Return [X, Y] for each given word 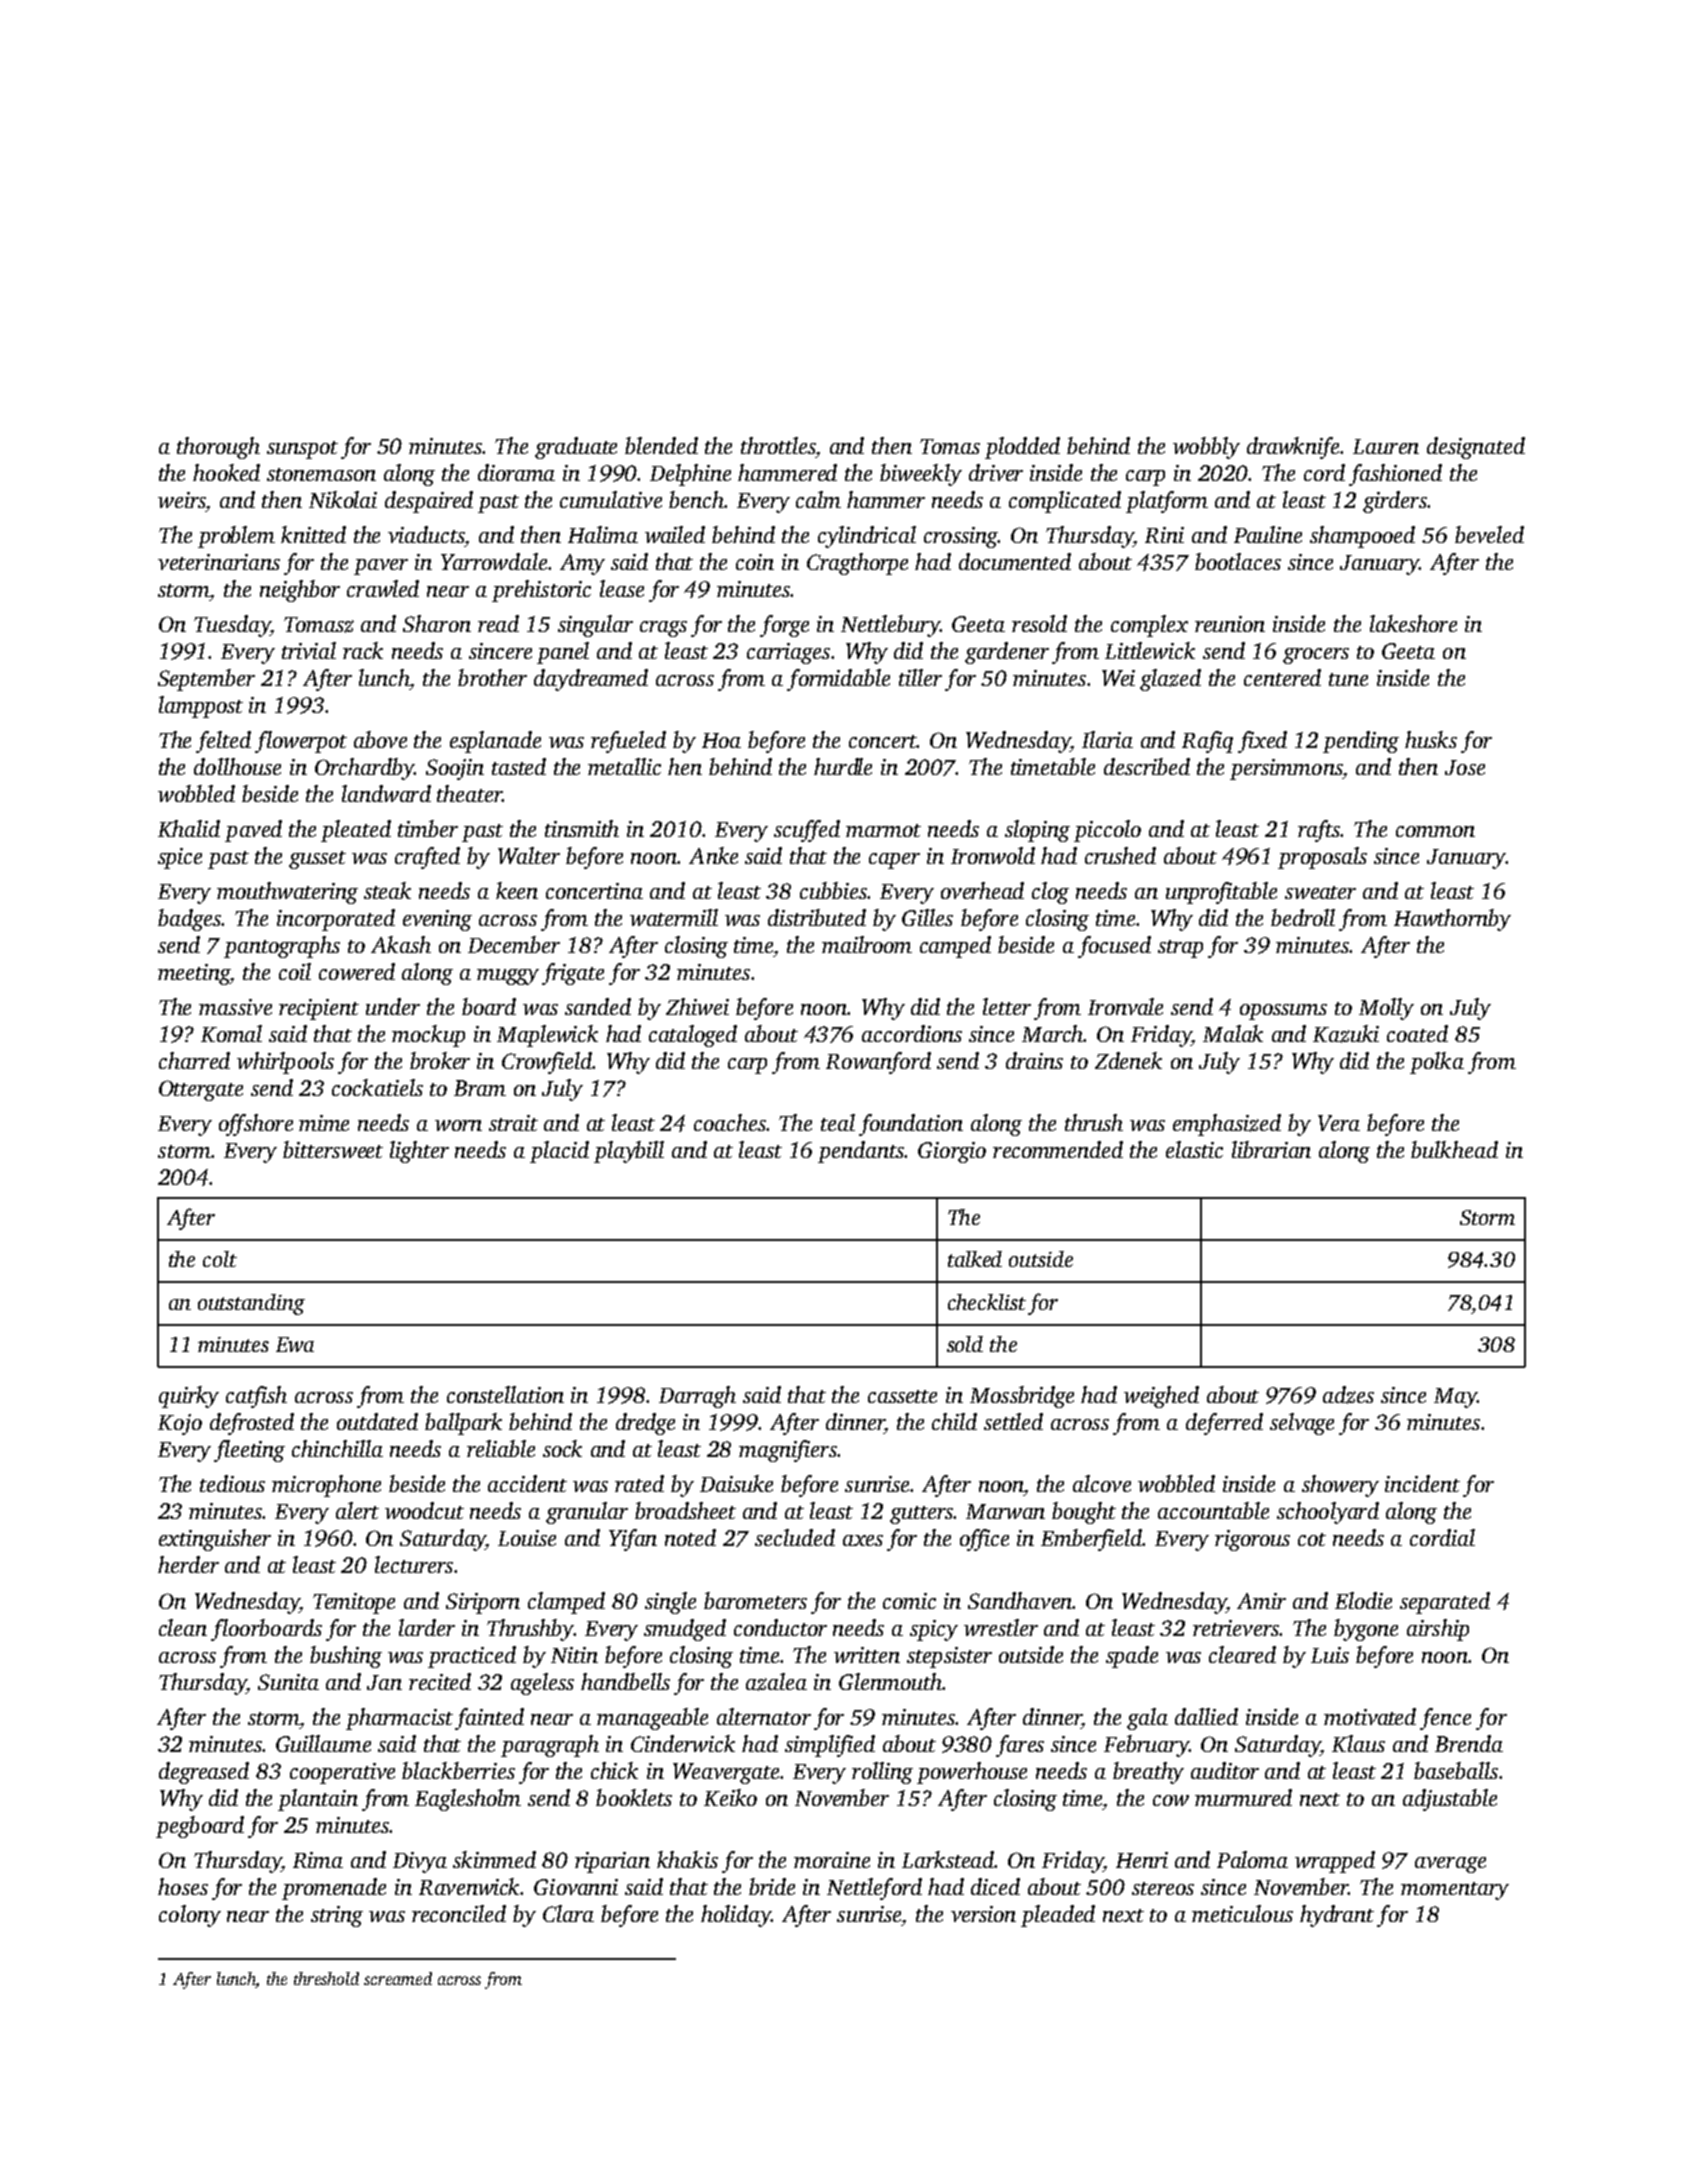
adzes [1348, 1395]
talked [975, 1259]
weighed [1161, 1397]
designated [1476, 448]
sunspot [302, 450]
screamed [398, 1978]
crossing [961, 537]
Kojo [180, 1424]
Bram [480, 1088]
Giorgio [952, 1152]
